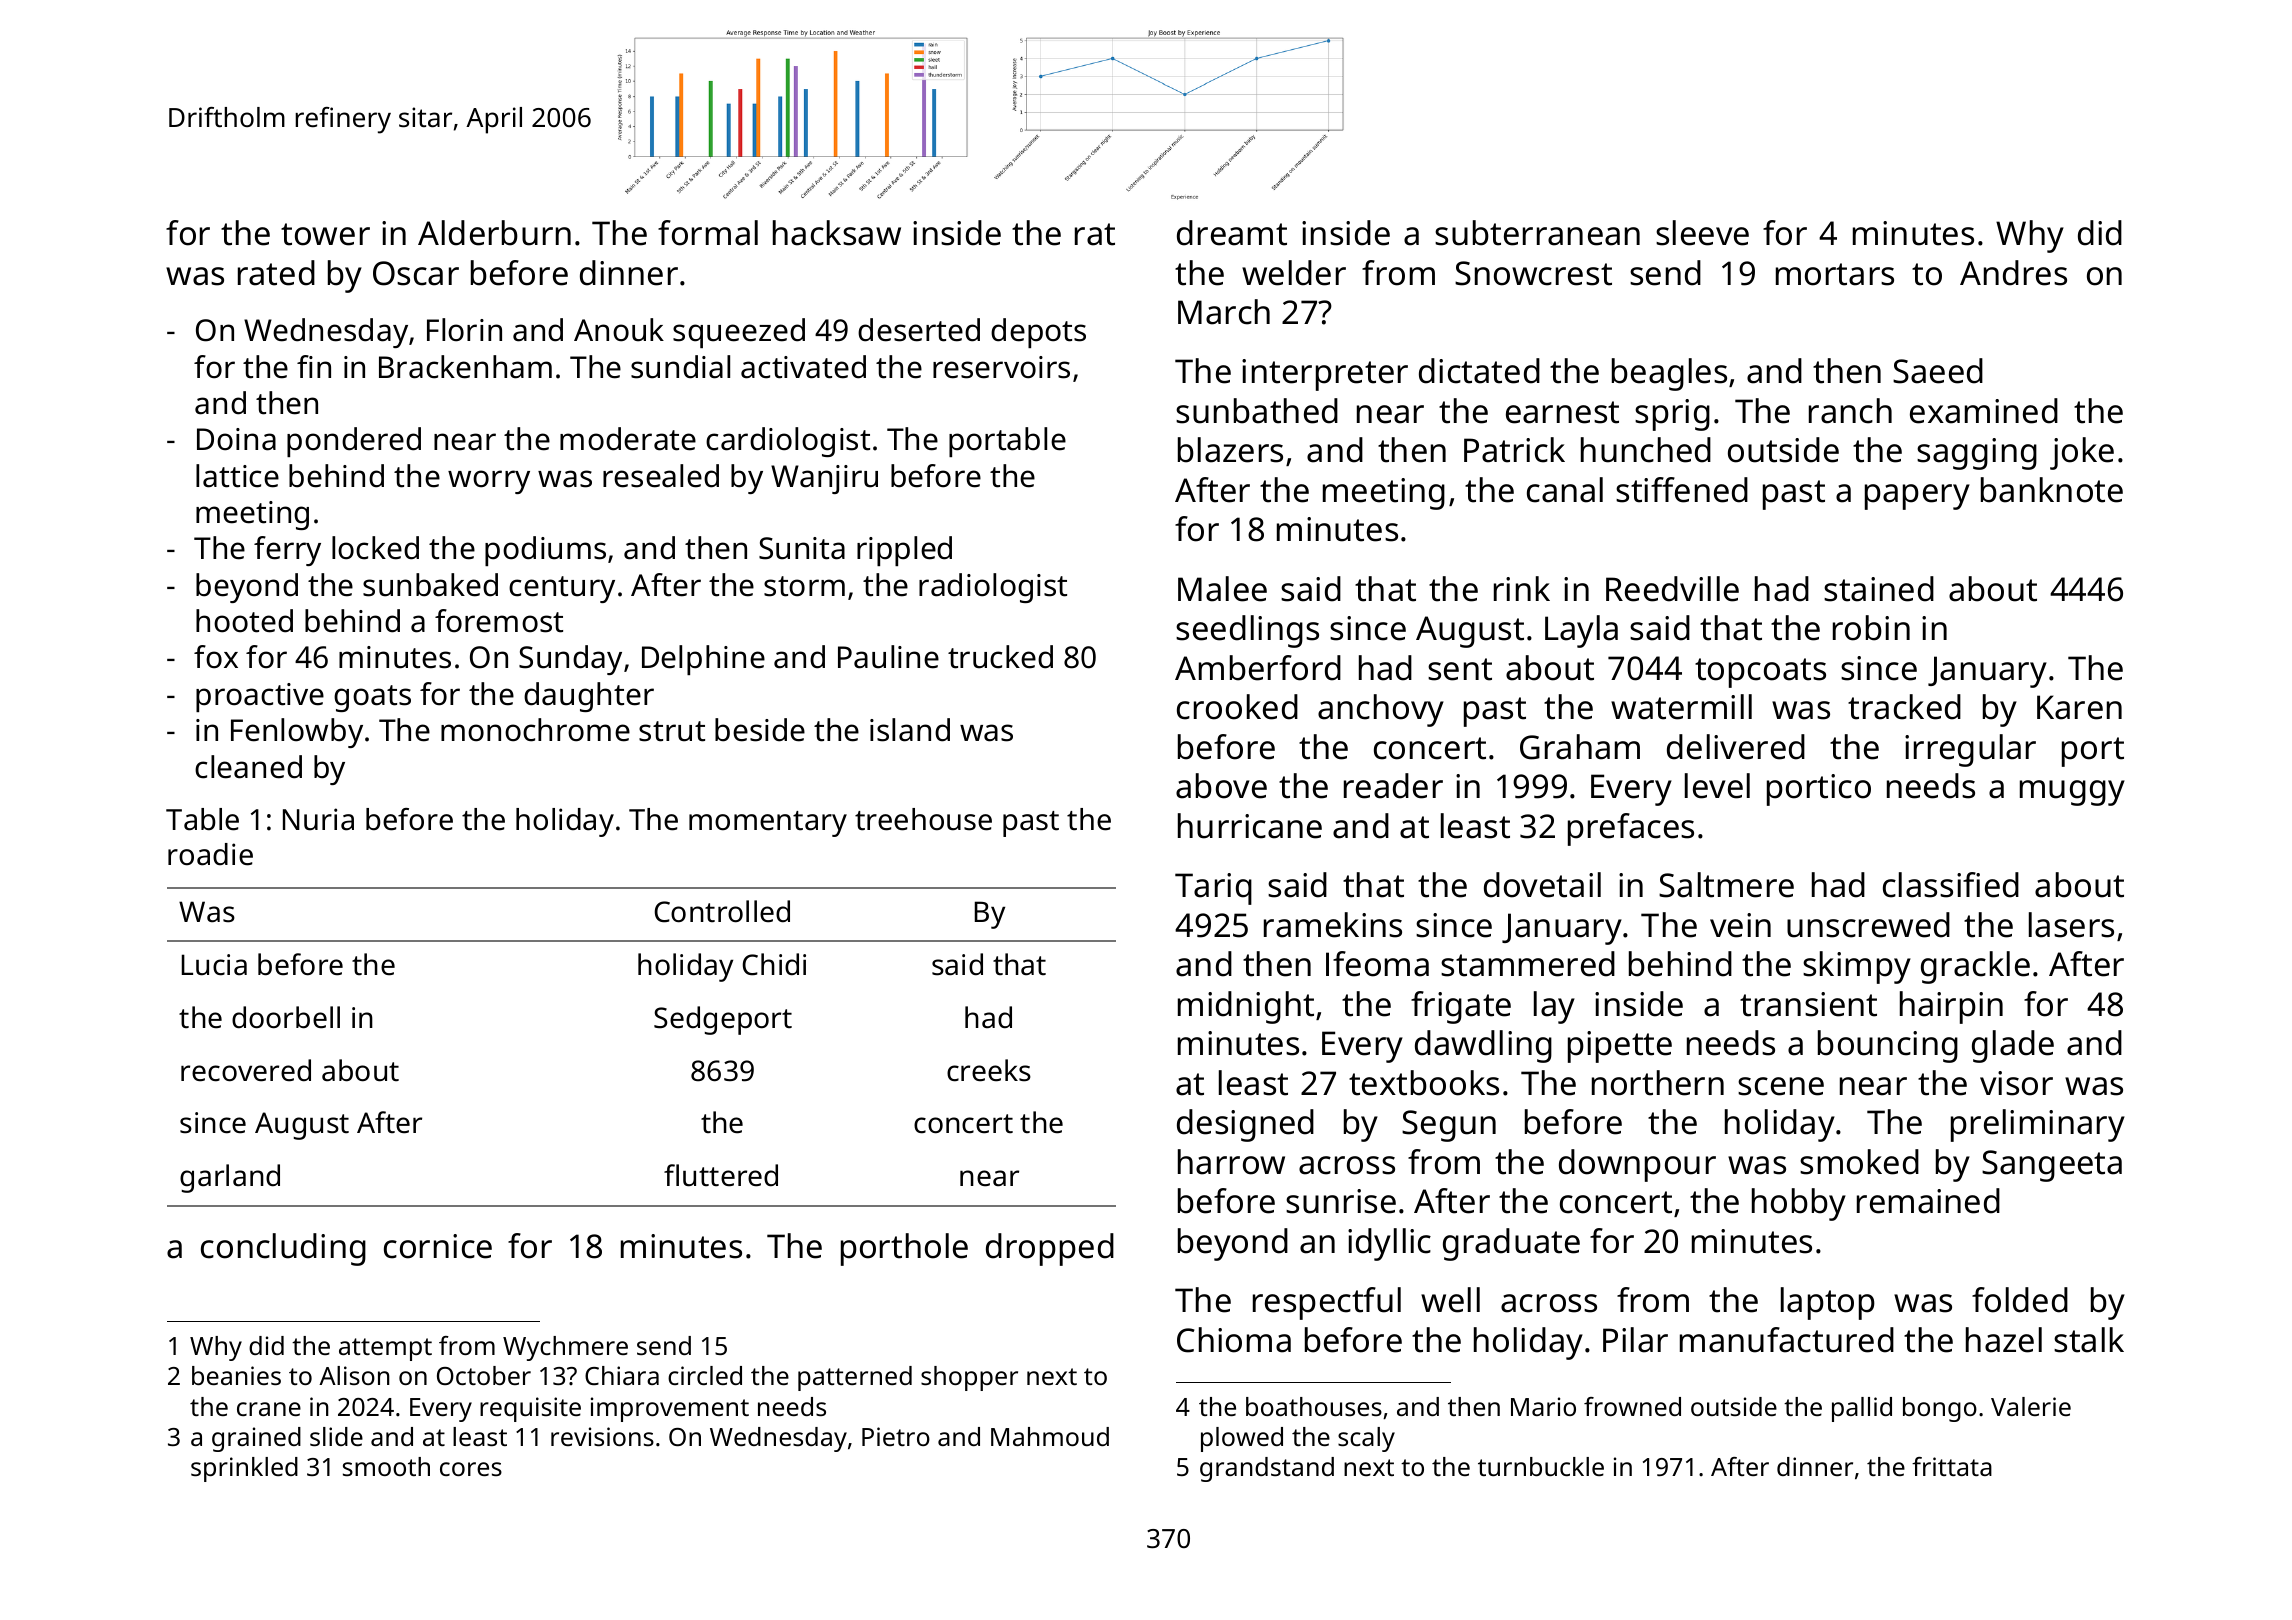 This page has height=1620, width=2292. Describe the element at coordinates (768, 824) in the page. I see `momentary` at that location.
